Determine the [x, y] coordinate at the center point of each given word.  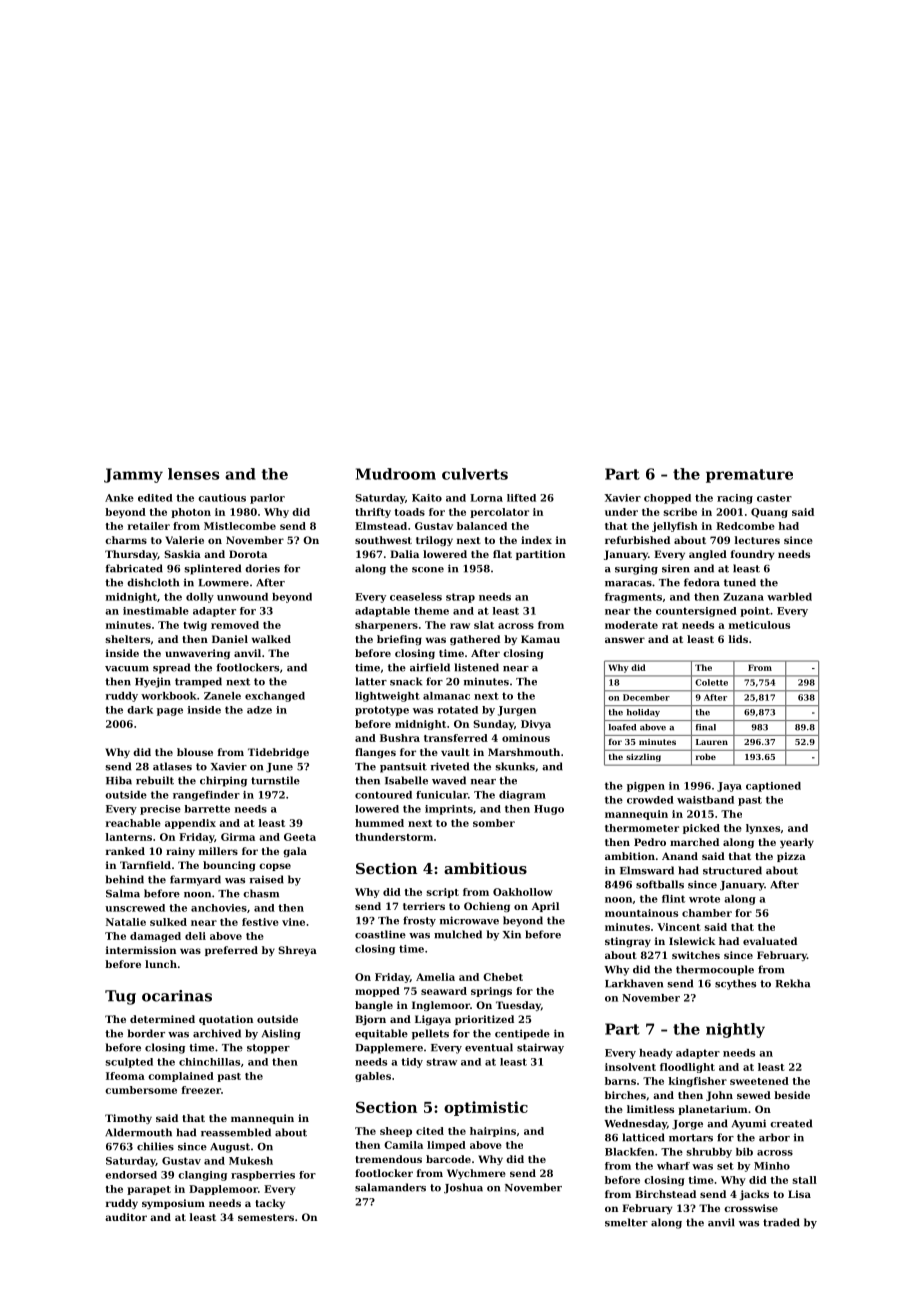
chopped [667, 499]
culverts [475, 474]
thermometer [642, 828]
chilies [155, 1146]
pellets [430, 1034]
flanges [375, 753]
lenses [193, 474]
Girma [238, 837]
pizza [791, 857]
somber [494, 823]
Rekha [792, 983]
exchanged [275, 697]
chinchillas [209, 1062]
